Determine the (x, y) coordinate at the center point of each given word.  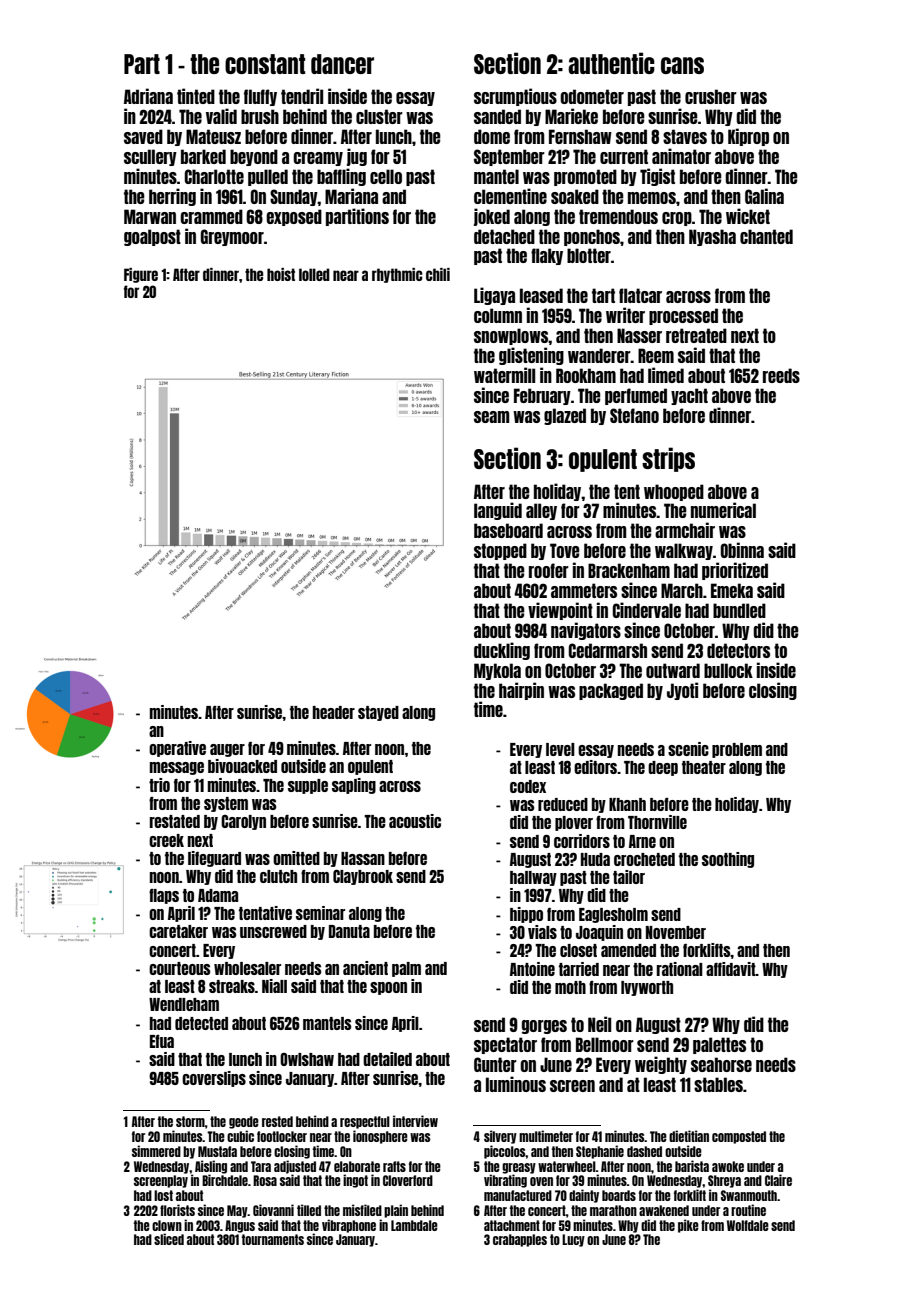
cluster (379, 116)
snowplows (511, 336)
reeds (781, 375)
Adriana (148, 96)
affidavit (731, 969)
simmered (156, 1151)
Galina (764, 196)
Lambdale (414, 1225)
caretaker (178, 931)
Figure (141, 275)
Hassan (363, 858)
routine (748, 1210)
